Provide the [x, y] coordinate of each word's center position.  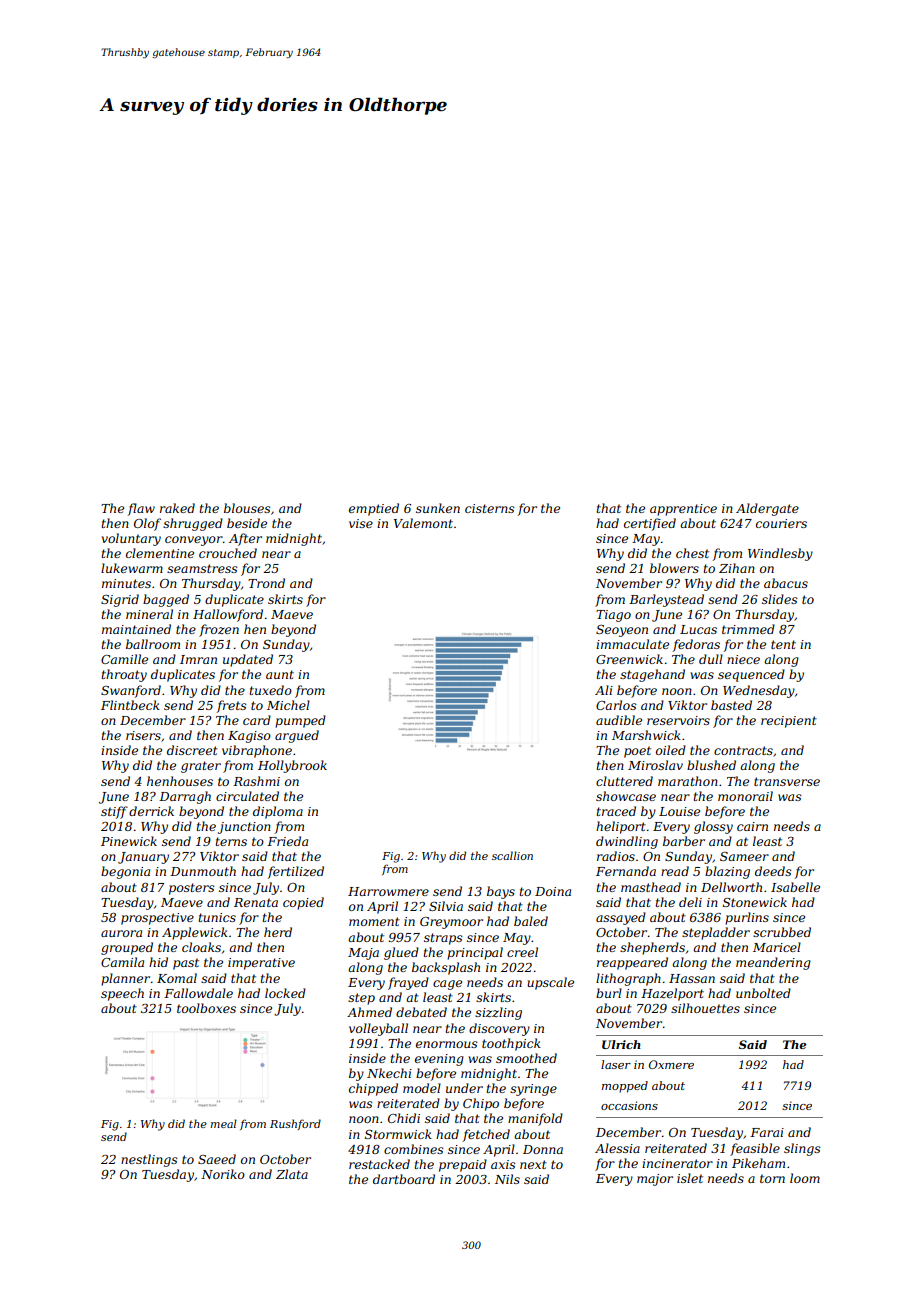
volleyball [378, 1029]
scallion [512, 855]
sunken [438, 508]
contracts [743, 750]
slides [780, 599]
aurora [121, 933]
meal [224, 1123]
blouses [247, 508]
